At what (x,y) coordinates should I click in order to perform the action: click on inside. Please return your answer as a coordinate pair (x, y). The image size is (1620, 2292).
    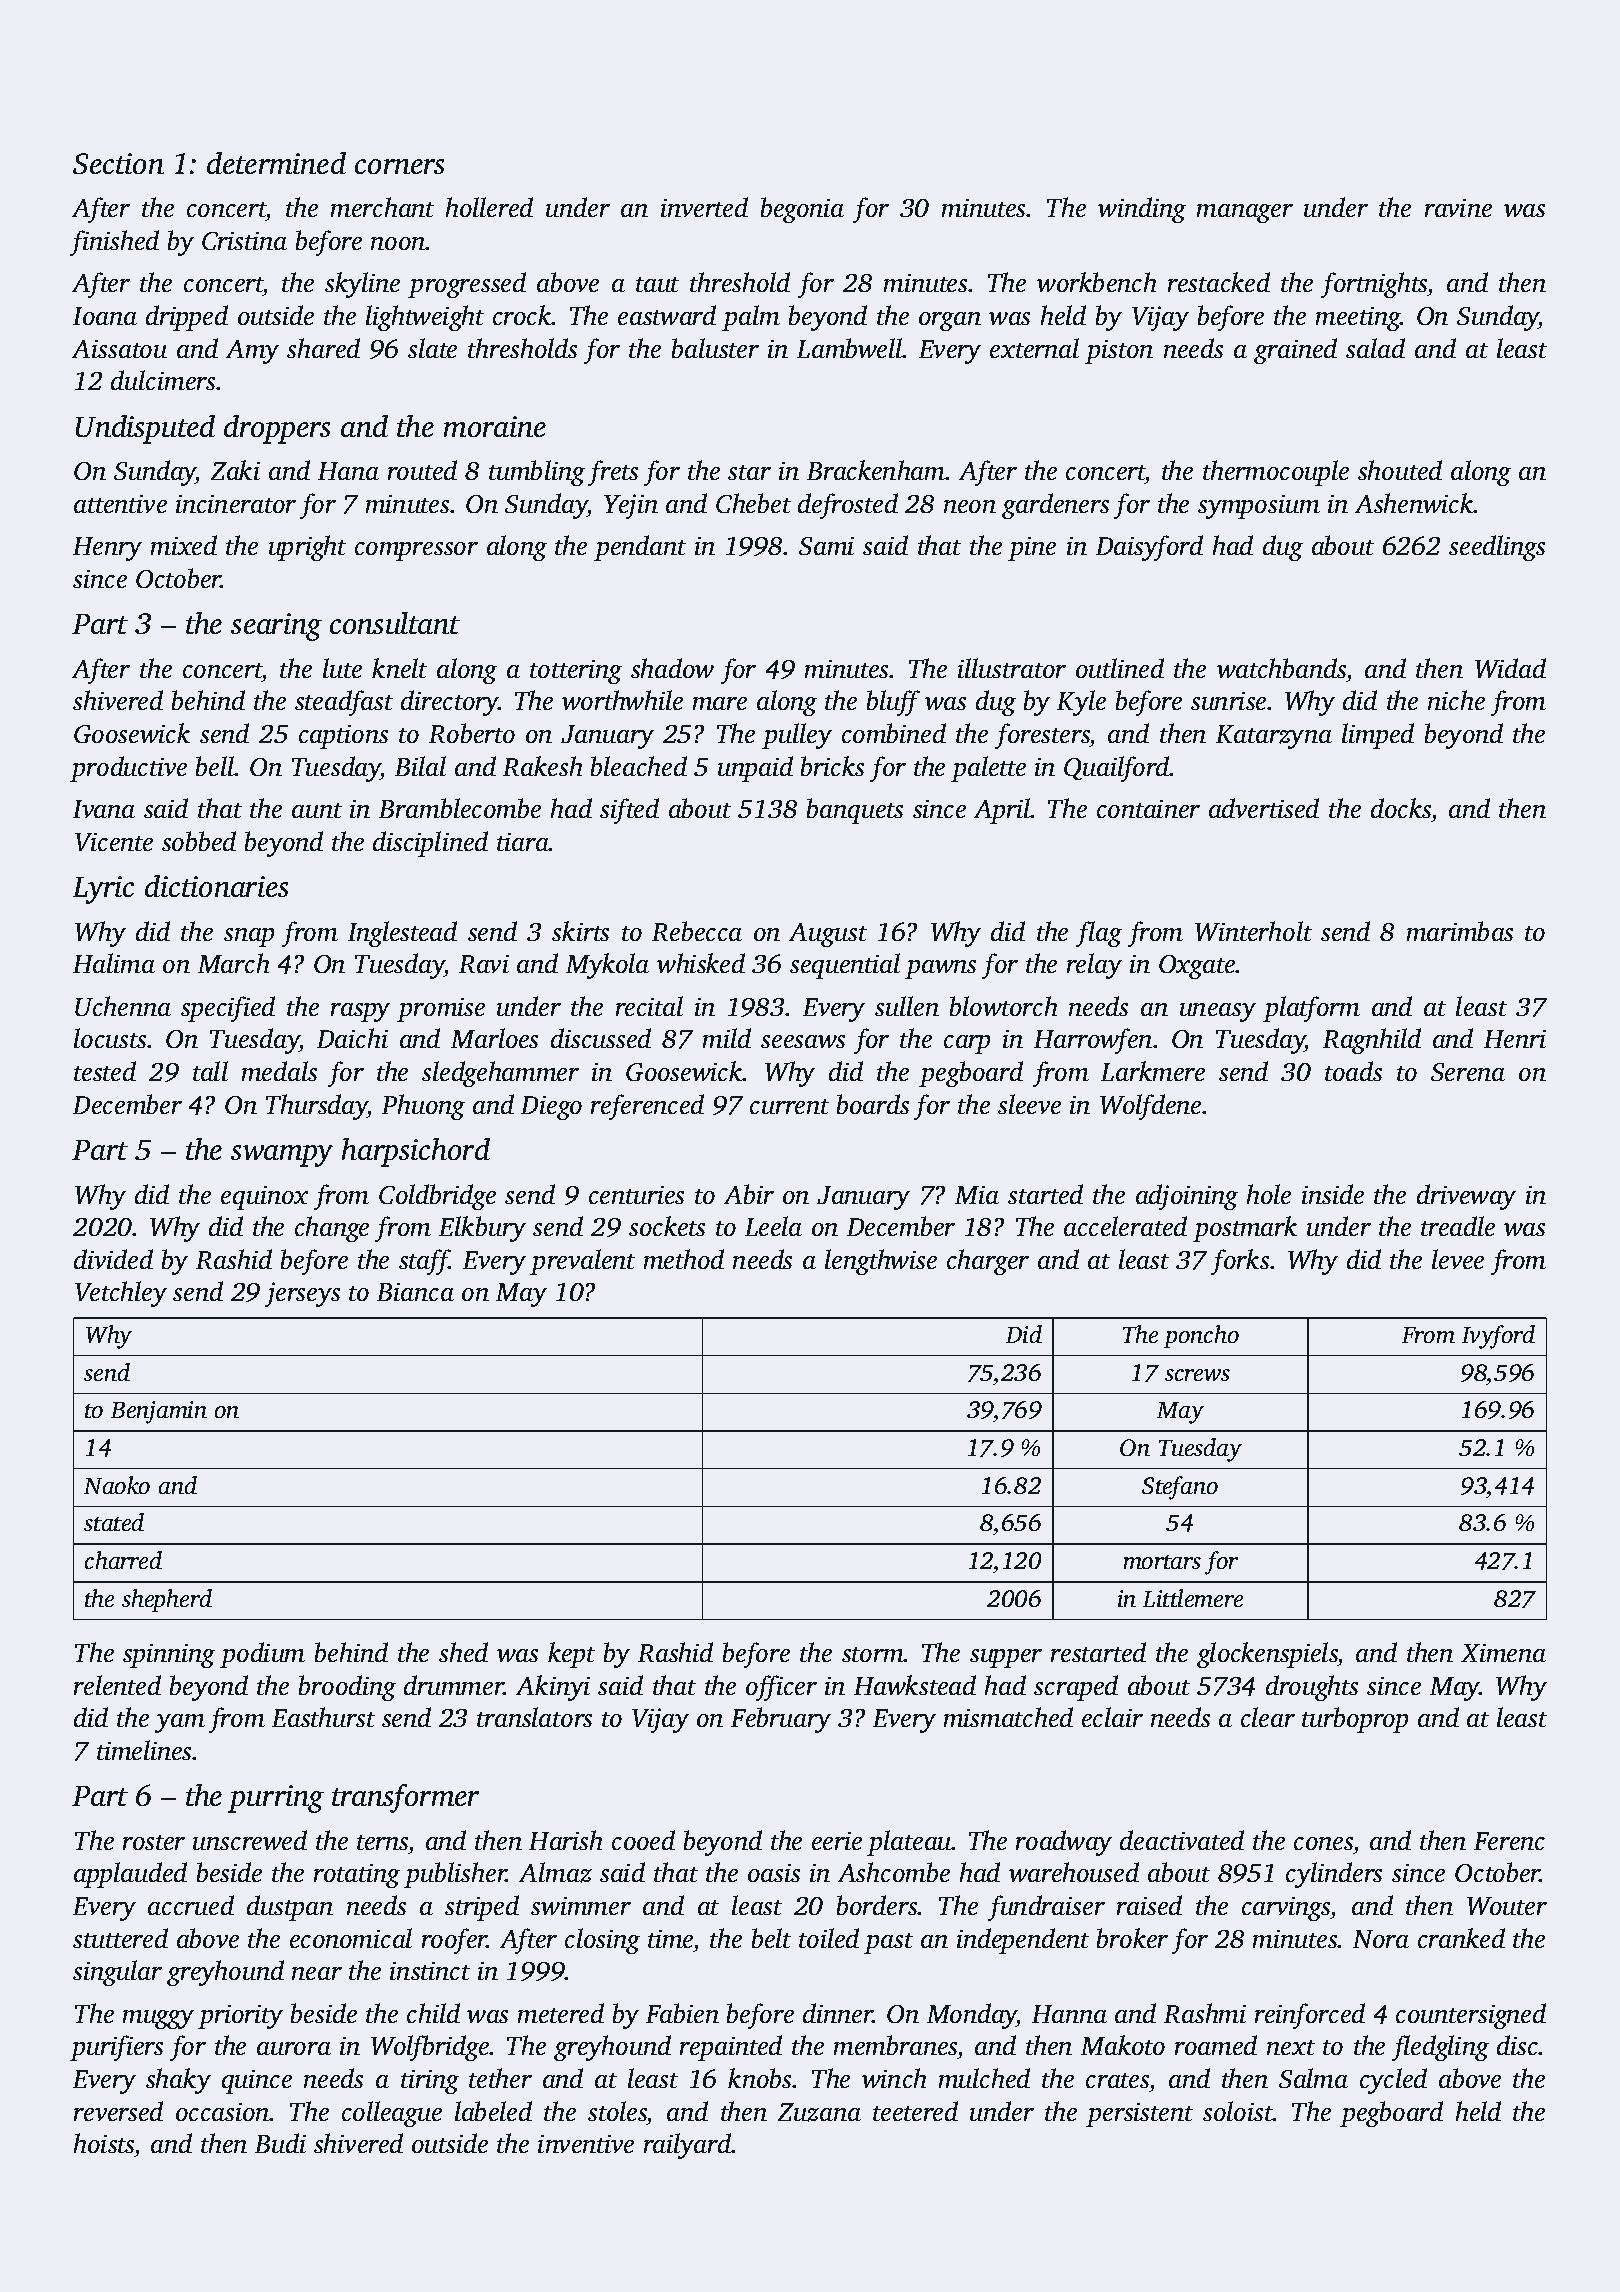
    Looking at the image, I should click on (1333, 1194).
